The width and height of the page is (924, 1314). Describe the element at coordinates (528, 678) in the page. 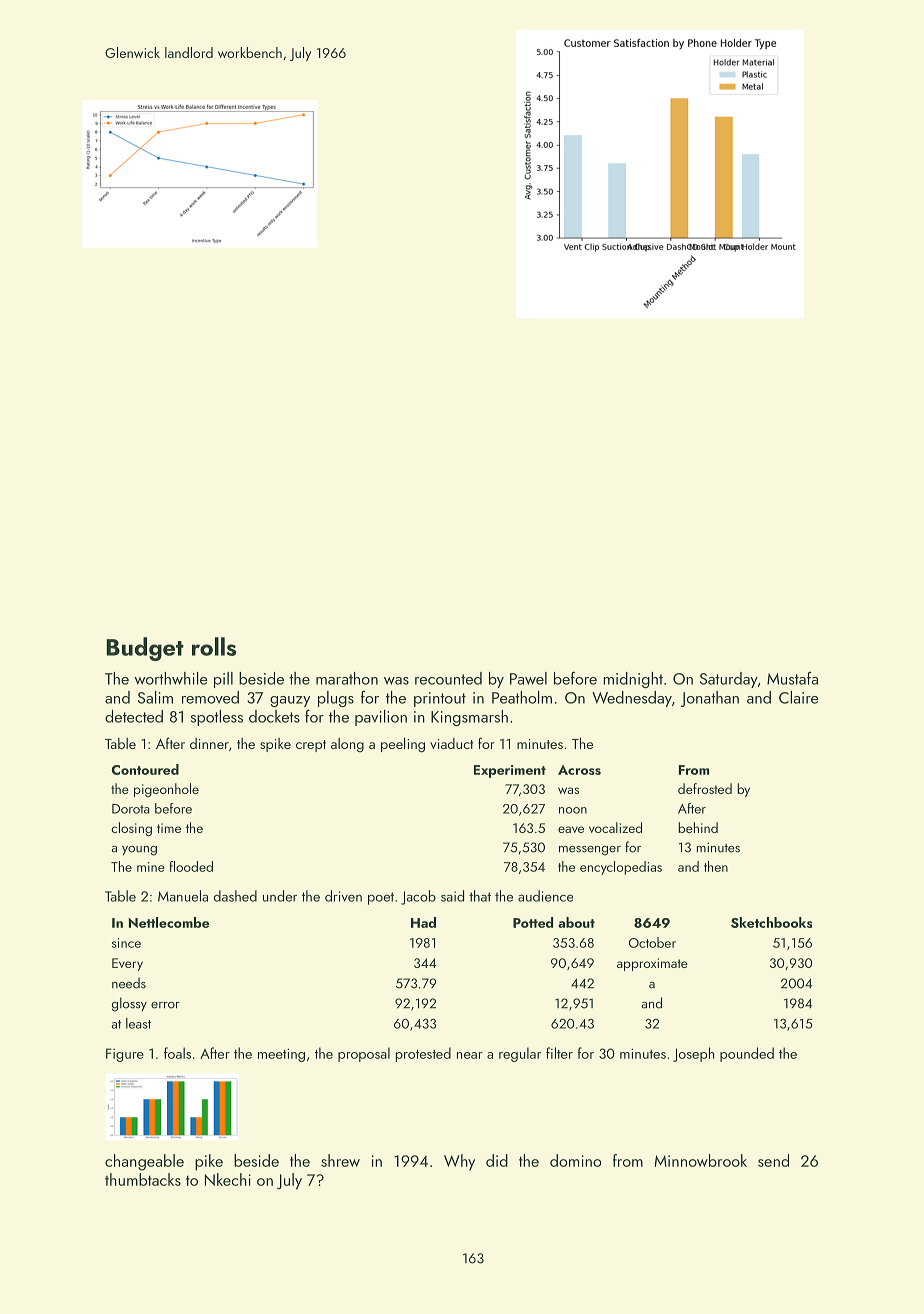

I see `Pawel` at that location.
